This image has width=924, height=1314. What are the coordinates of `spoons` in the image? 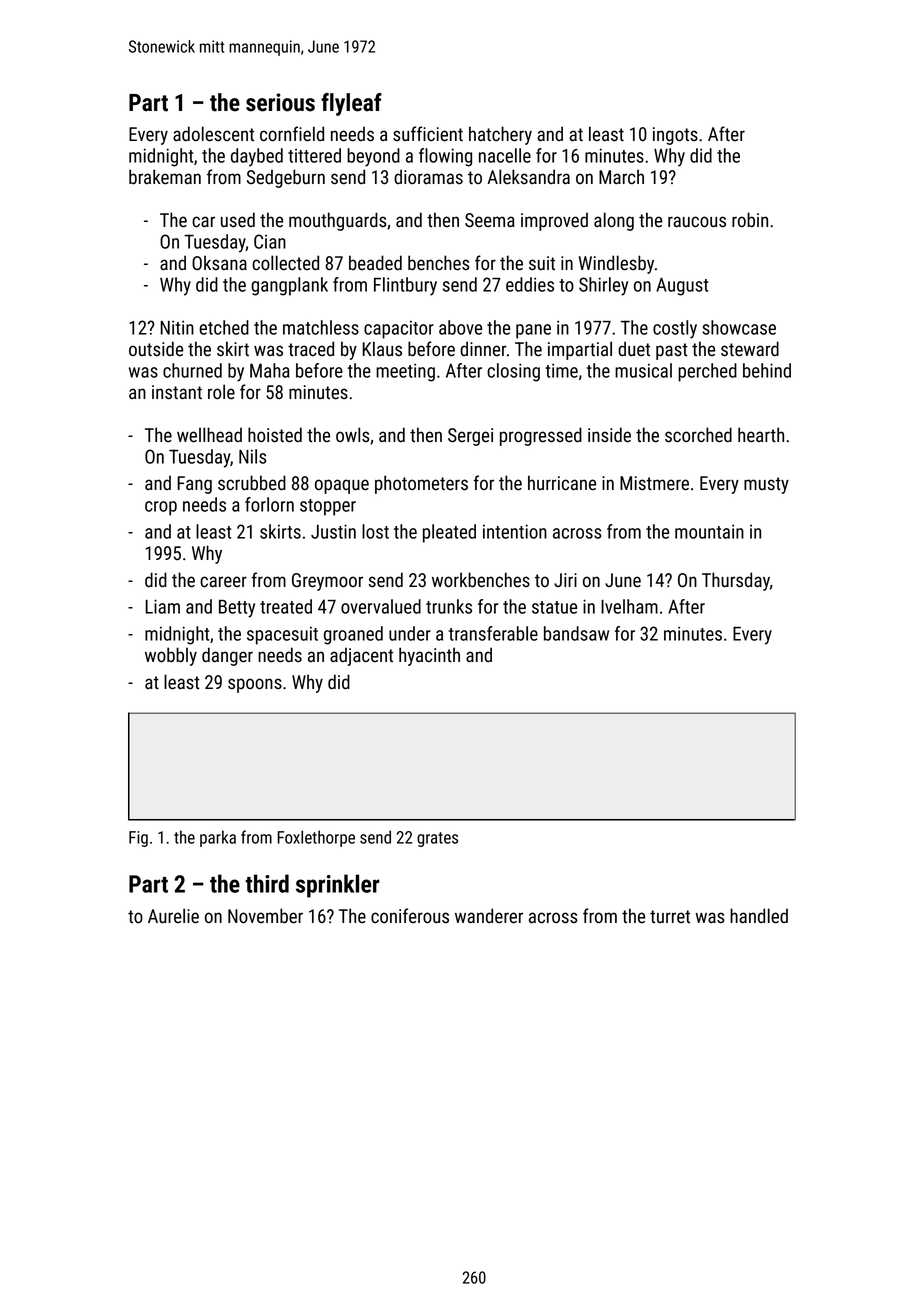 It's located at (255, 685).
